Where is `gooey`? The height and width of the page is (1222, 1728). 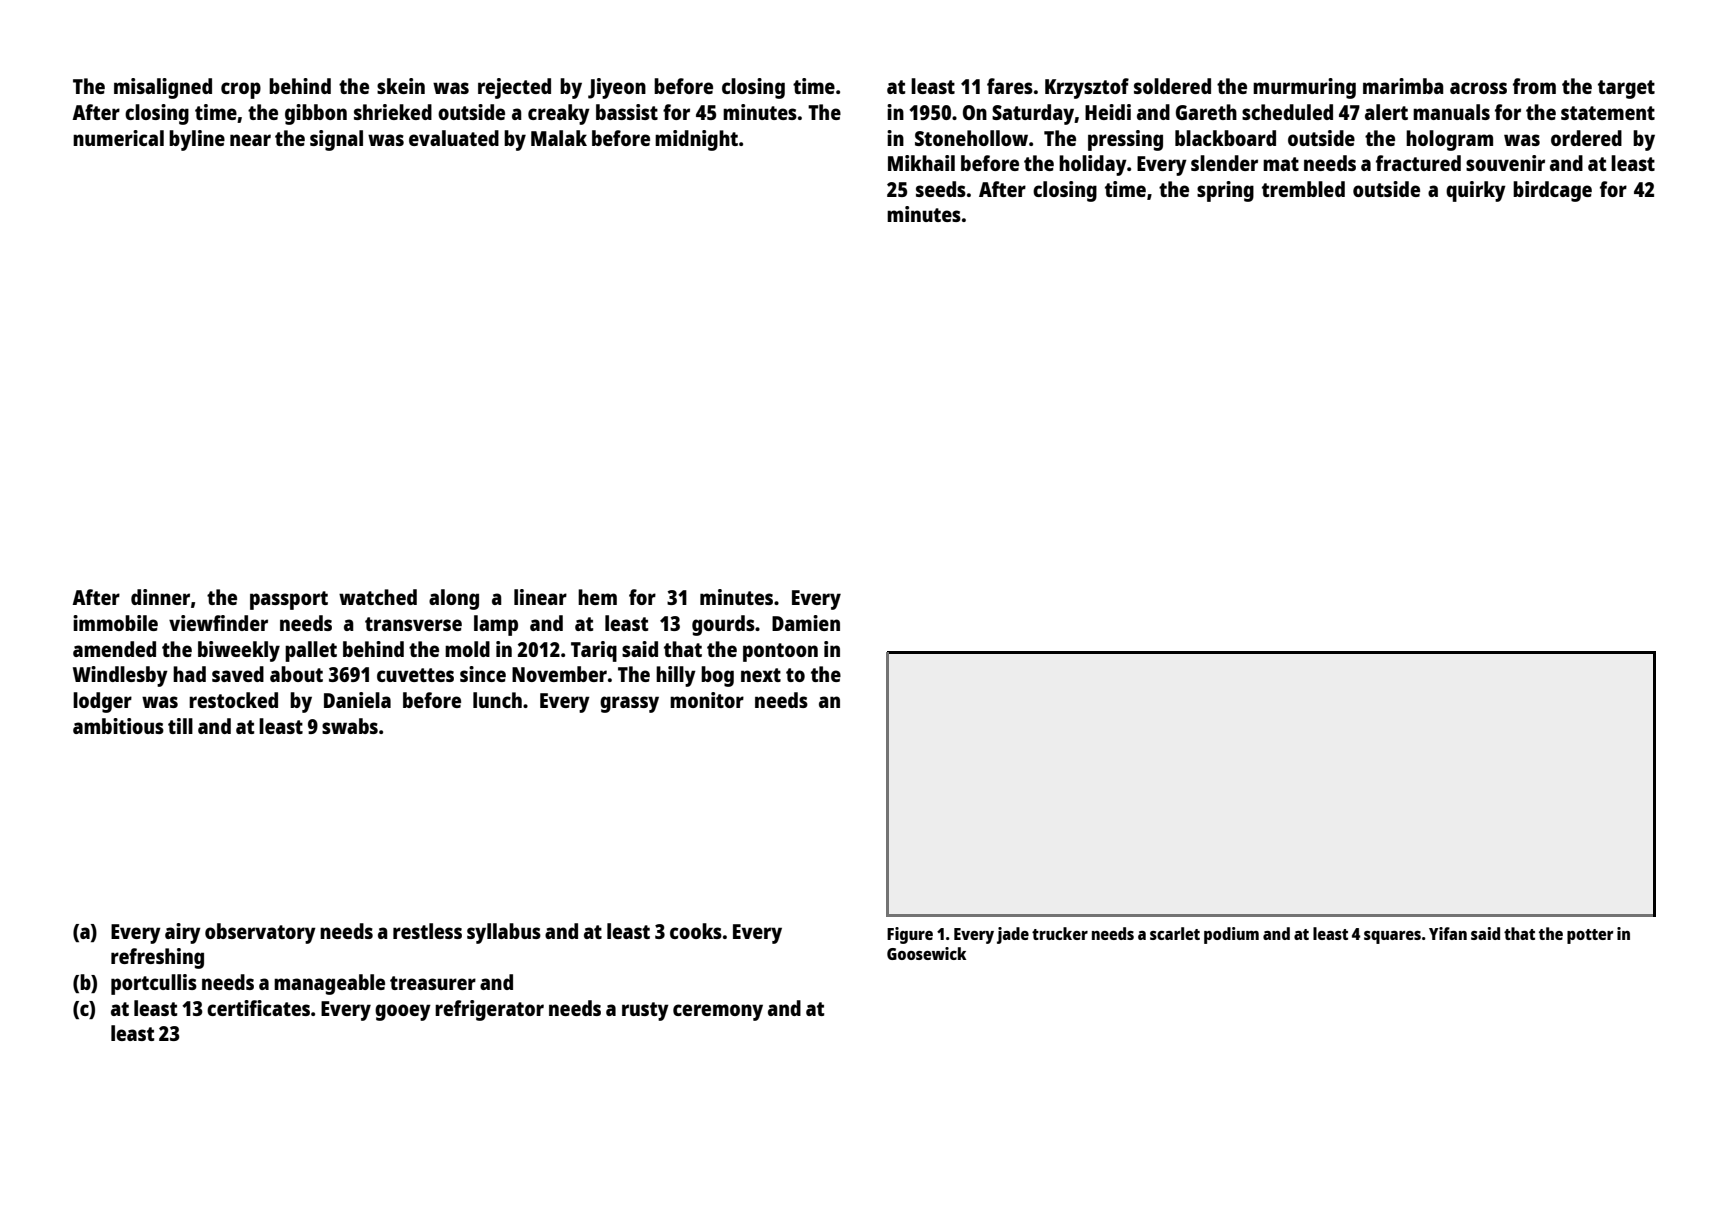 gooey is located at coordinates (403, 1012).
